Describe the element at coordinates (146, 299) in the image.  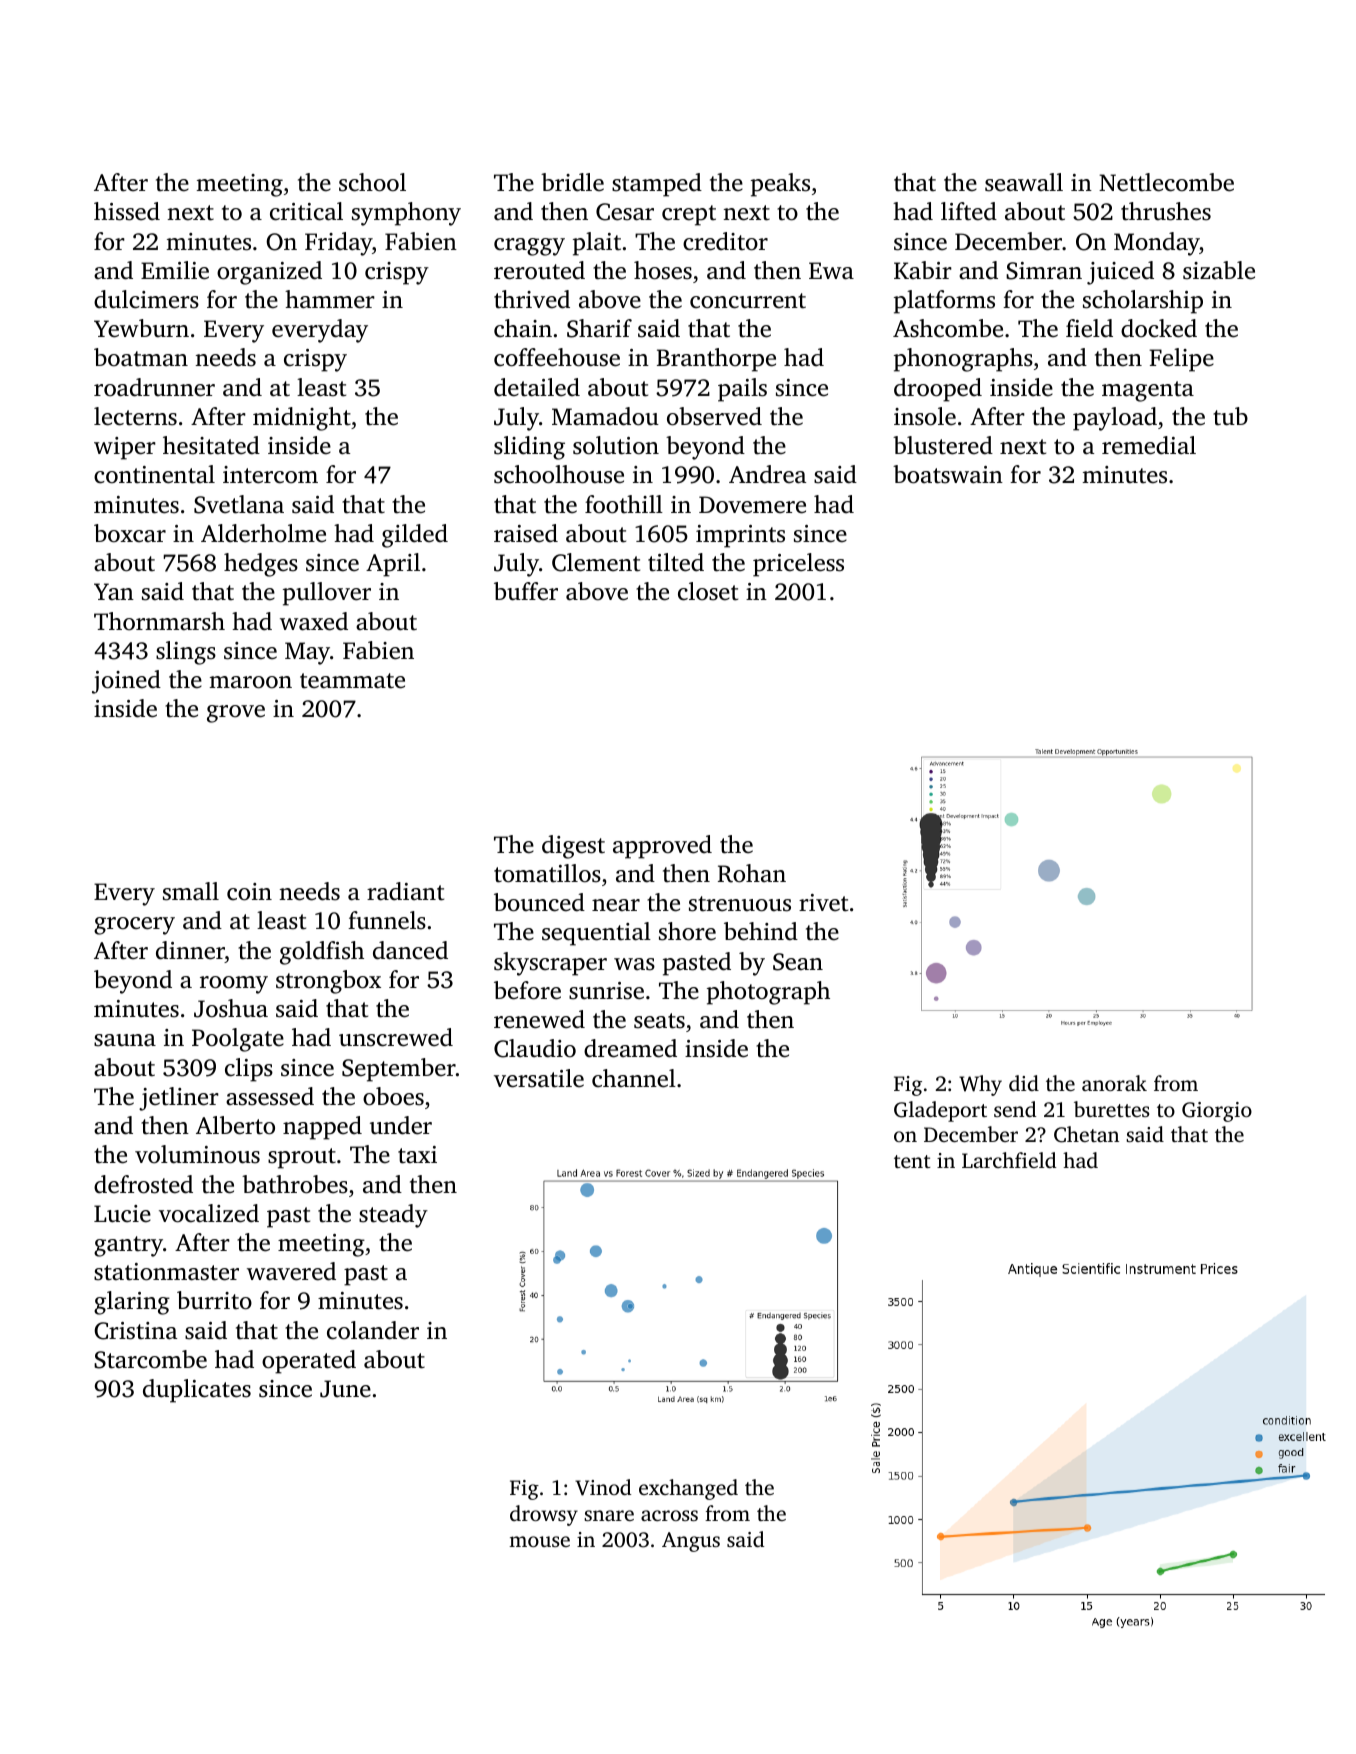
I see `dulcimers` at that location.
